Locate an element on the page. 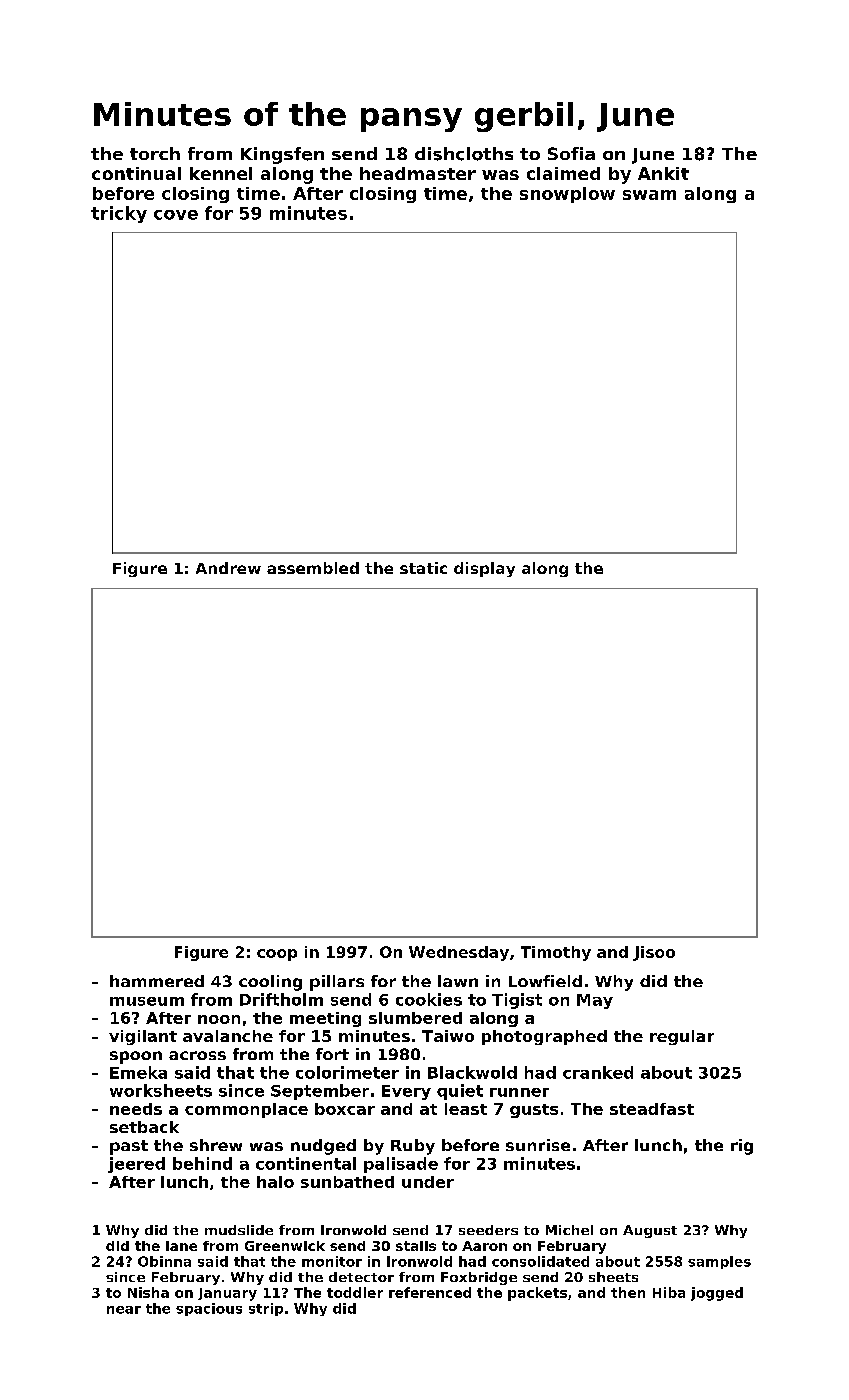 The image size is (849, 1400). display is located at coordinates (484, 569).
